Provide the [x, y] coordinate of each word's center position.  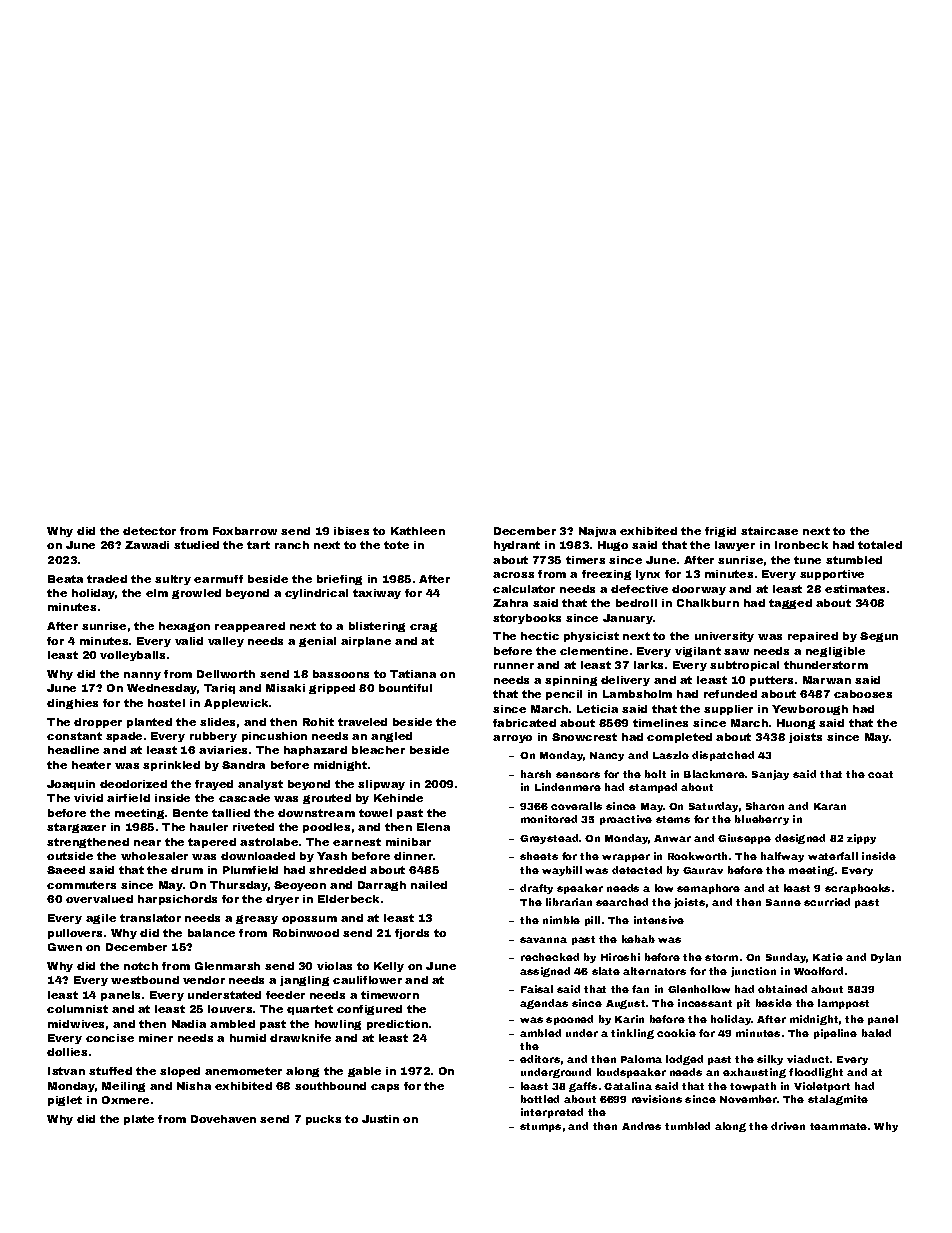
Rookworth [697, 856]
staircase [769, 531]
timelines [660, 723]
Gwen [65, 947]
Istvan [66, 1071]
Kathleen [418, 531]
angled [391, 737]
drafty [536, 889]
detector [149, 531]
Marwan [827, 680]
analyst [260, 785]
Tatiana [413, 674]
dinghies [72, 704]
